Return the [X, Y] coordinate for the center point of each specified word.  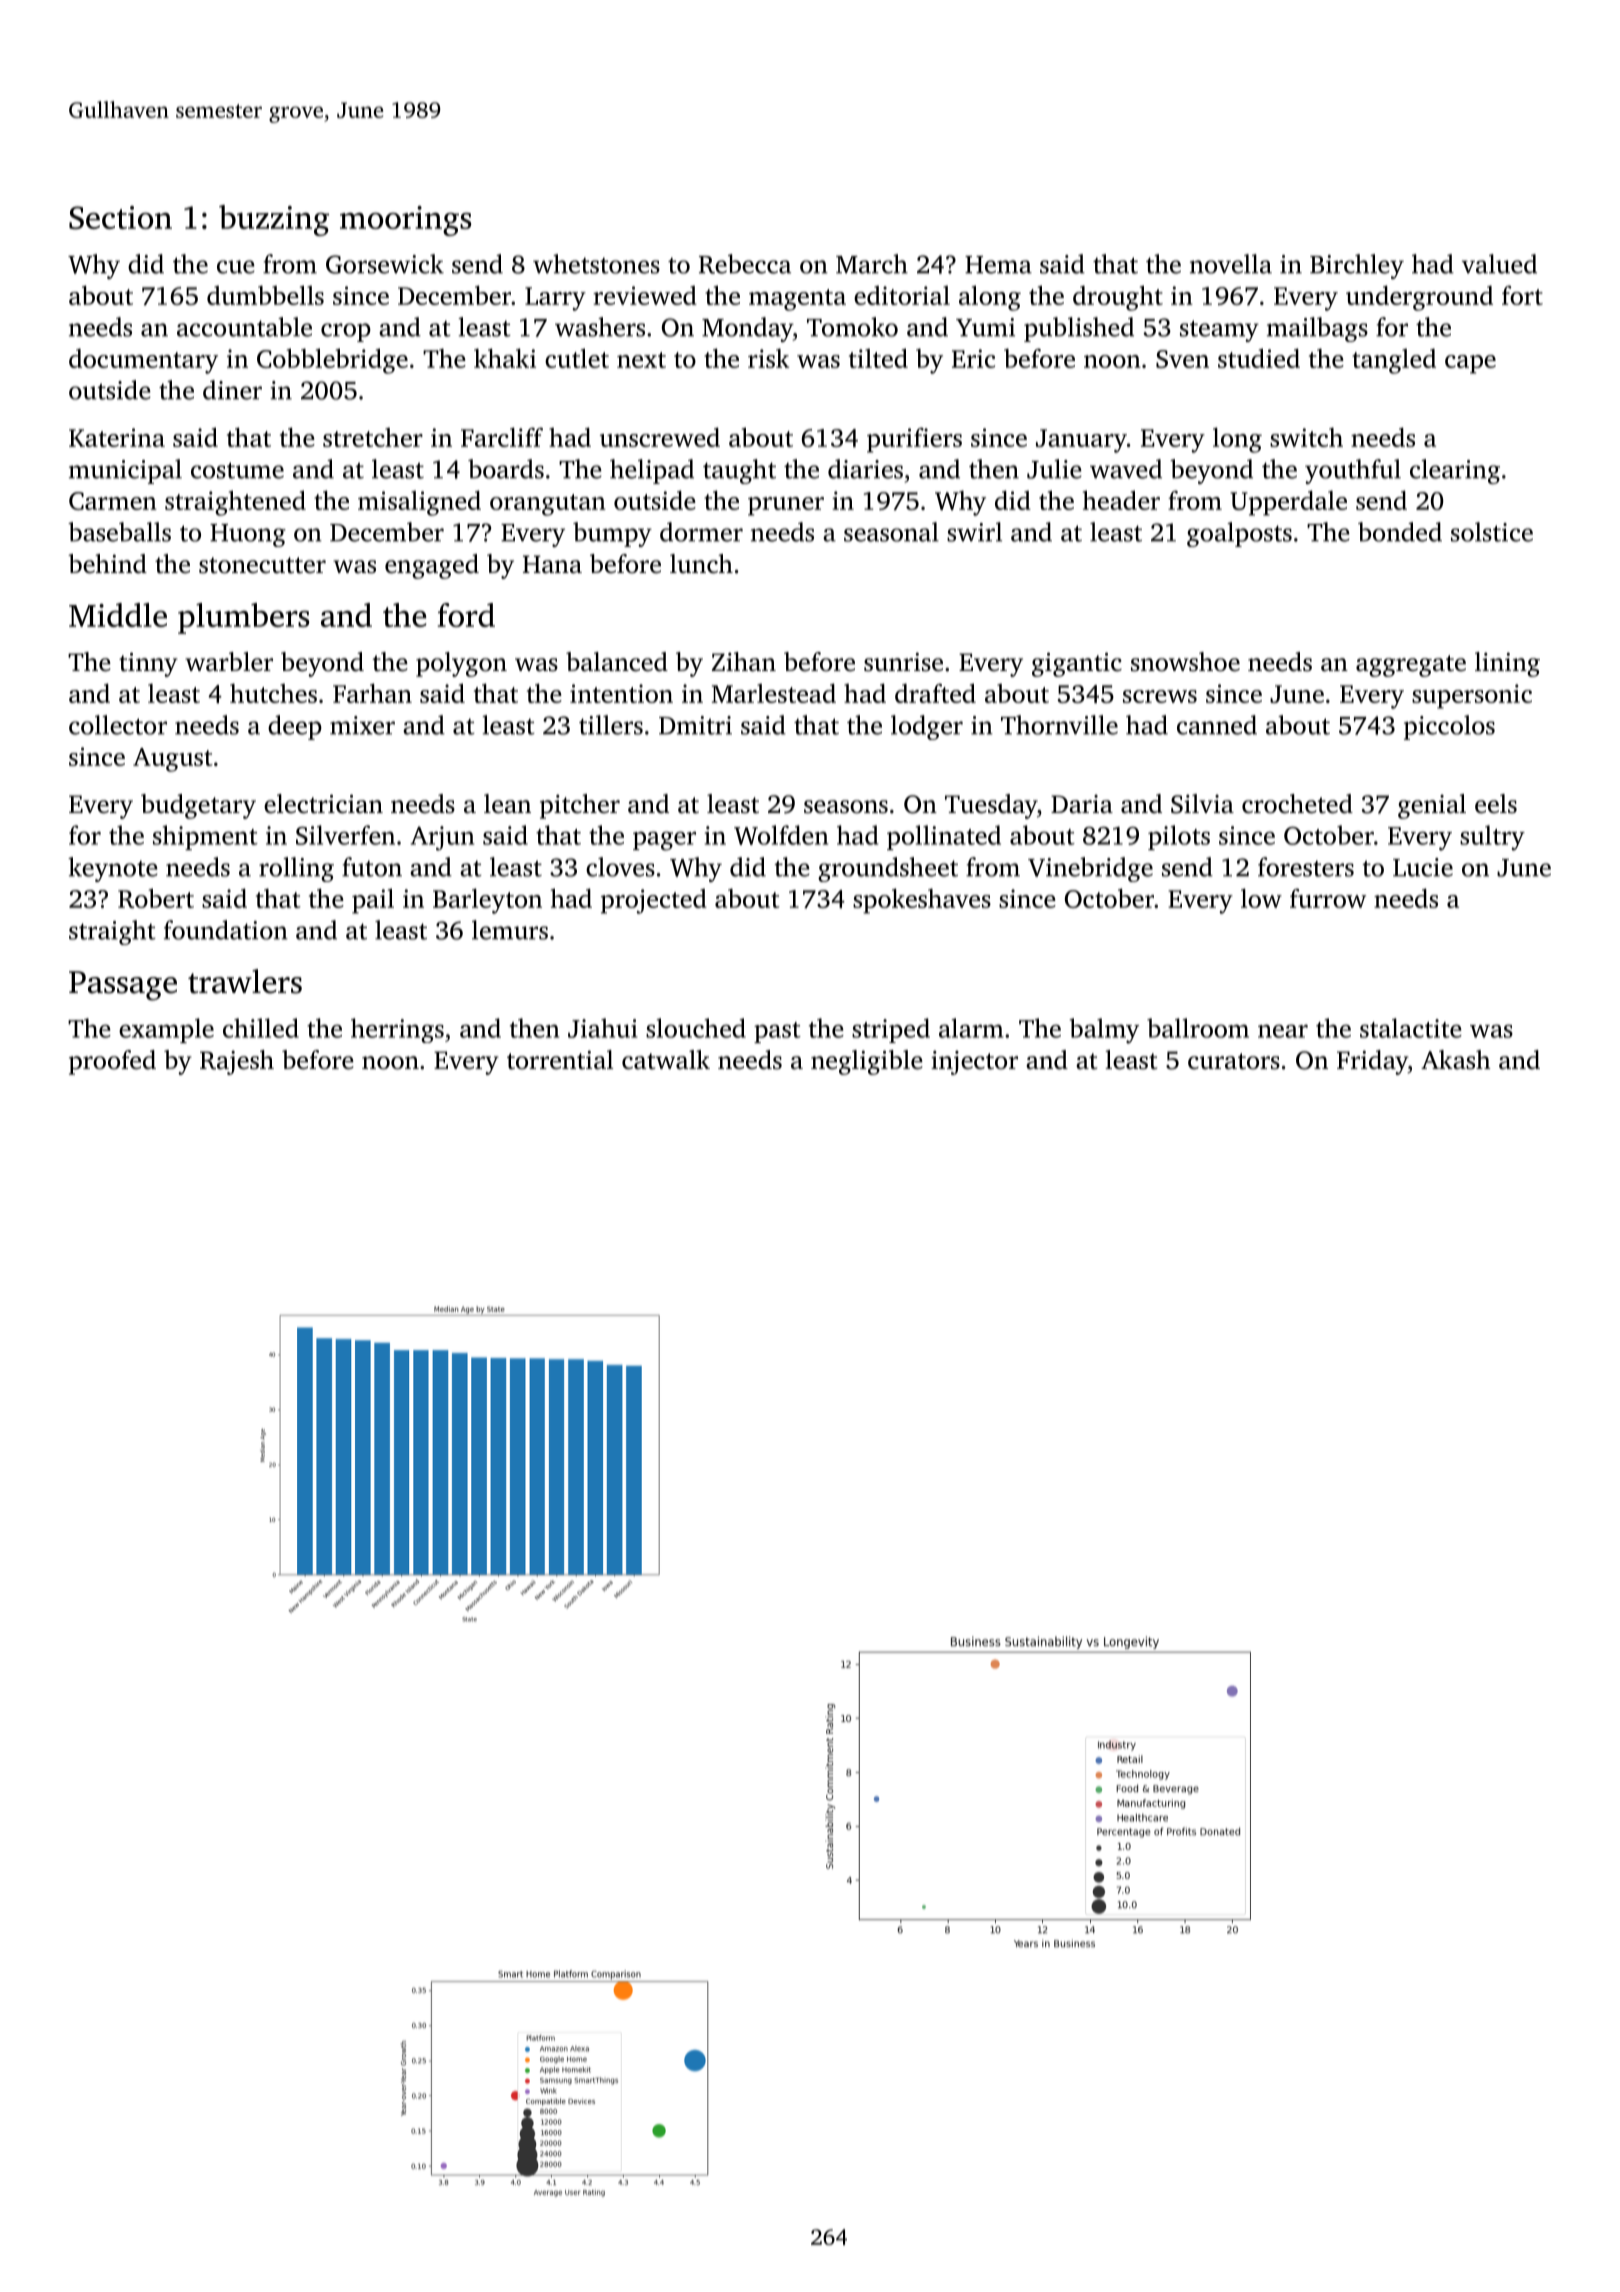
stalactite [1411, 1028]
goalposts [1239, 534]
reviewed [645, 295]
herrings [397, 1030]
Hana [552, 564]
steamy [1219, 331]
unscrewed [660, 437]
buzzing [274, 220]
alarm [971, 1028]
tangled [1394, 361]
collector [118, 725]
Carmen [113, 501]
